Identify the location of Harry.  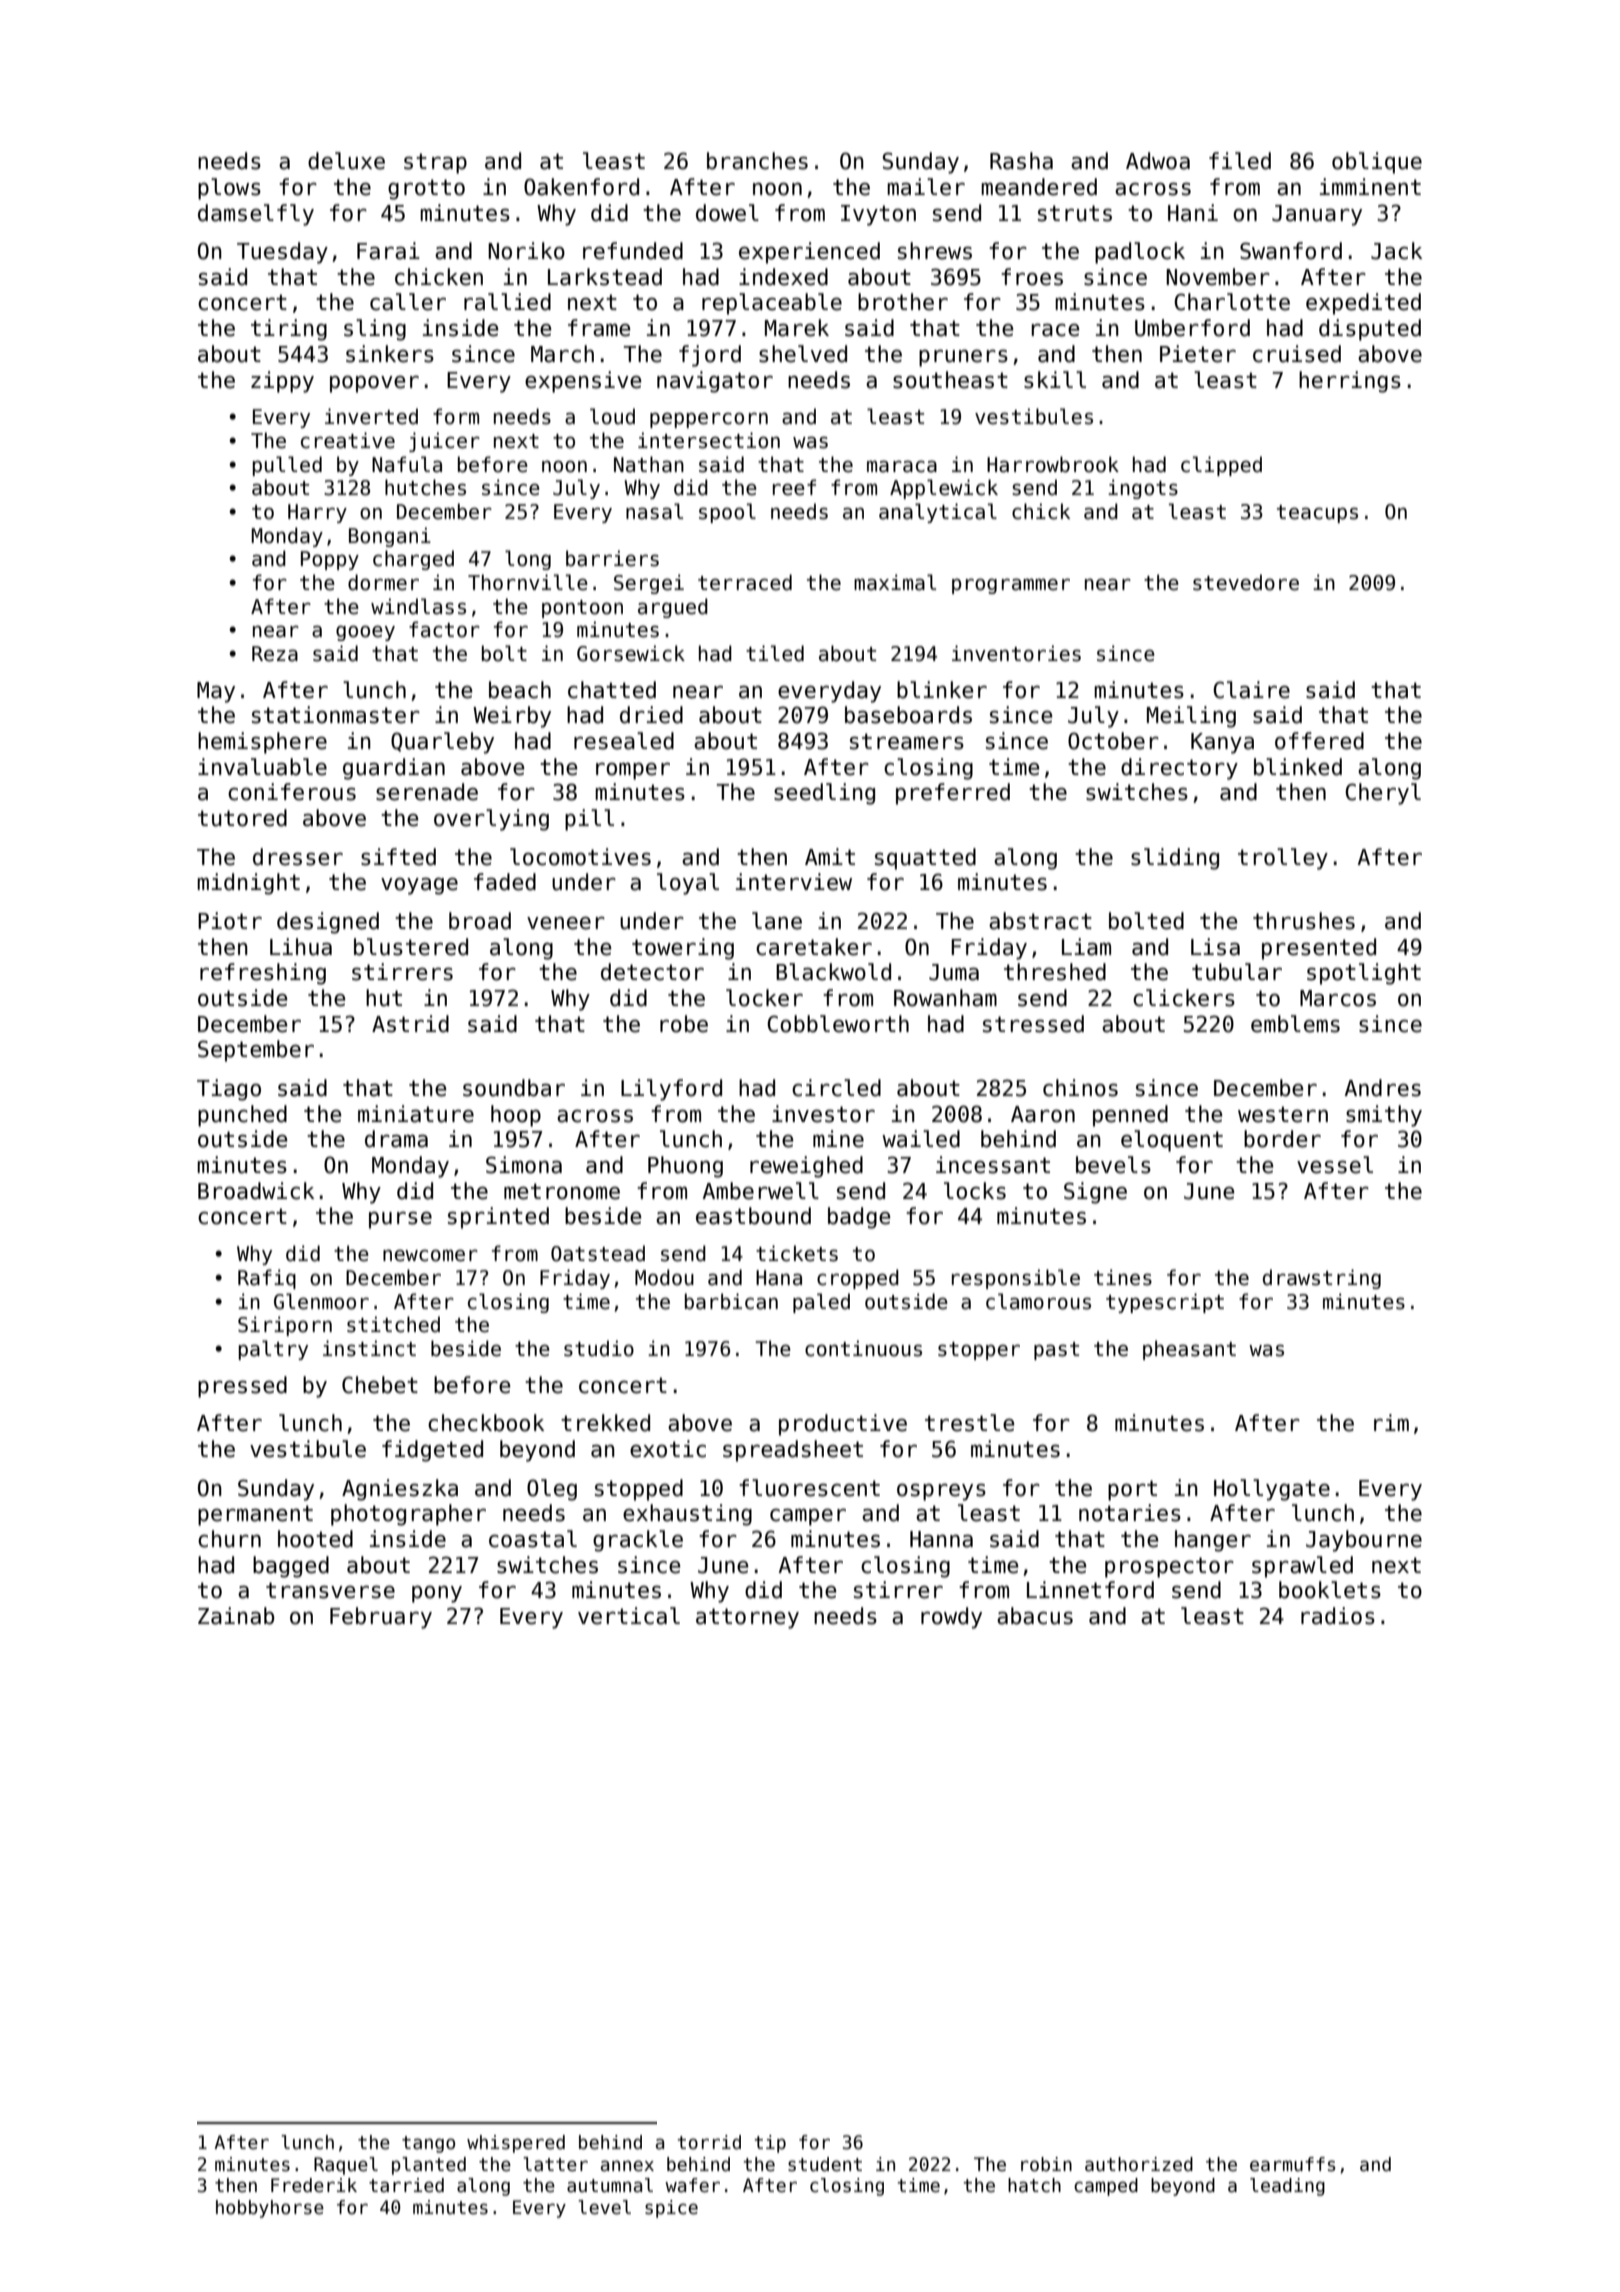
(317, 513).
